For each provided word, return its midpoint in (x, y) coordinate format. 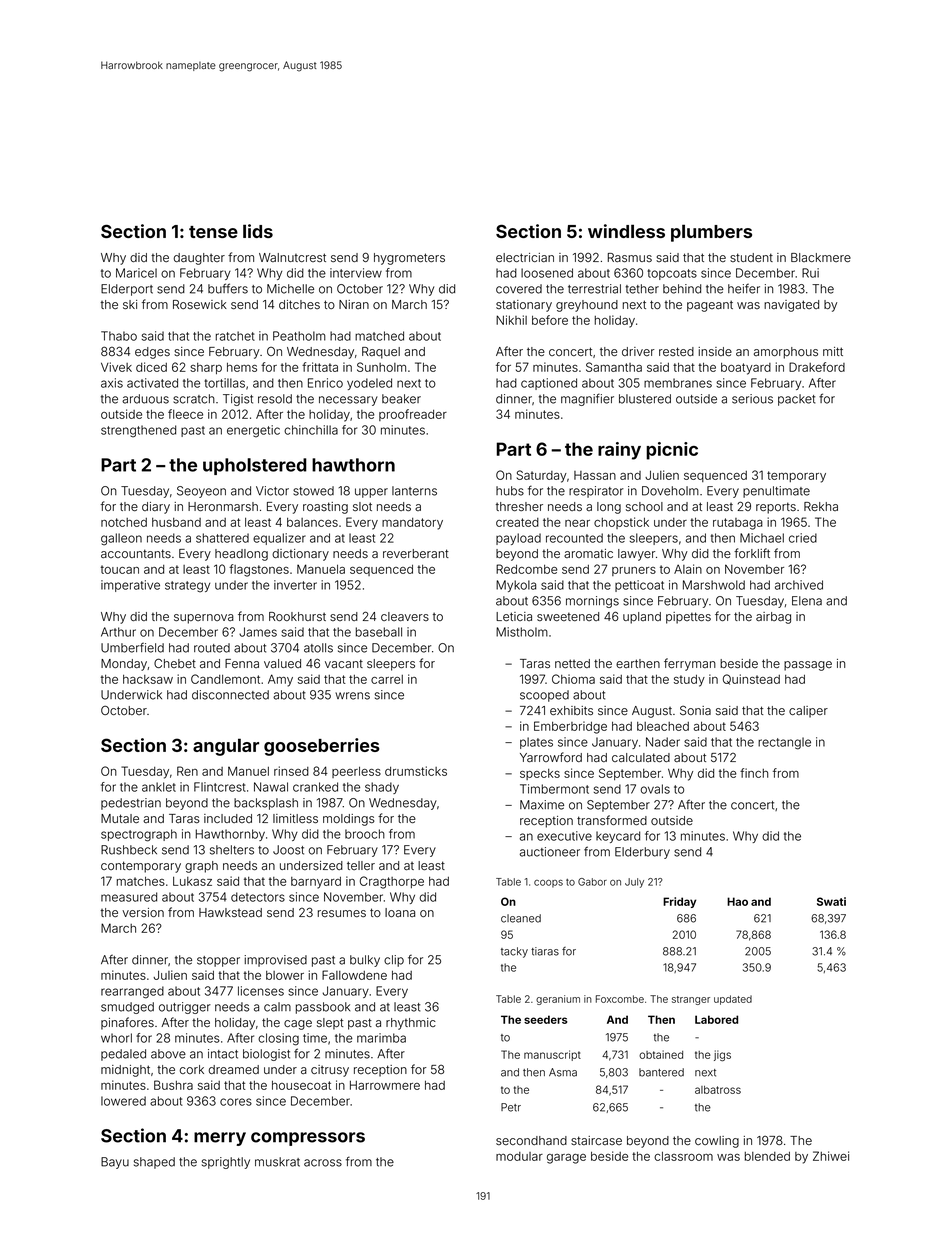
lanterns (414, 491)
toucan (120, 569)
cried (803, 538)
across (323, 1163)
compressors (308, 1139)
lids (258, 231)
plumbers (711, 233)
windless (626, 231)
